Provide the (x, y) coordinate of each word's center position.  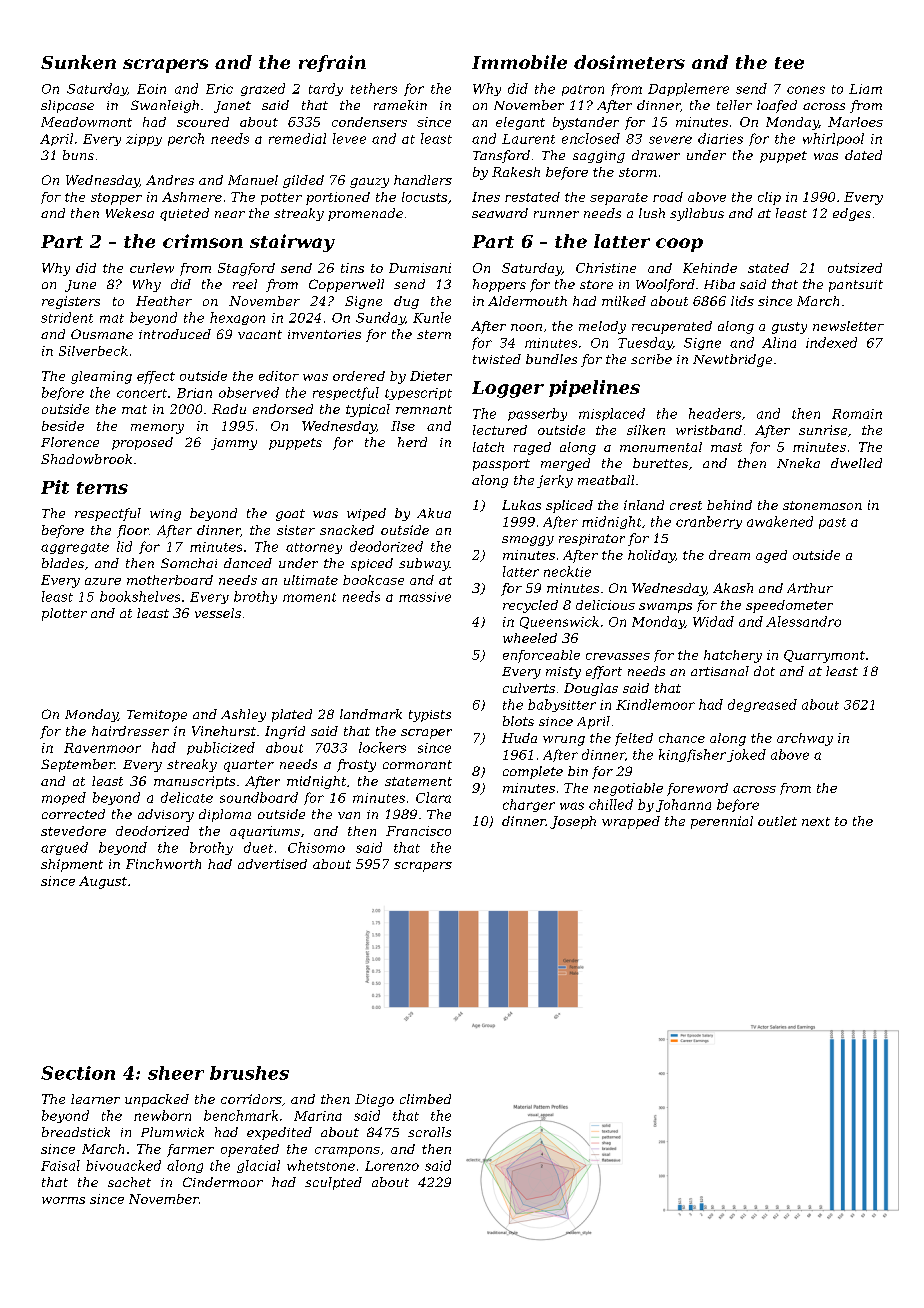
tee (789, 63)
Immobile (519, 62)
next (816, 821)
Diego (374, 1100)
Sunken (78, 62)
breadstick (76, 1132)
